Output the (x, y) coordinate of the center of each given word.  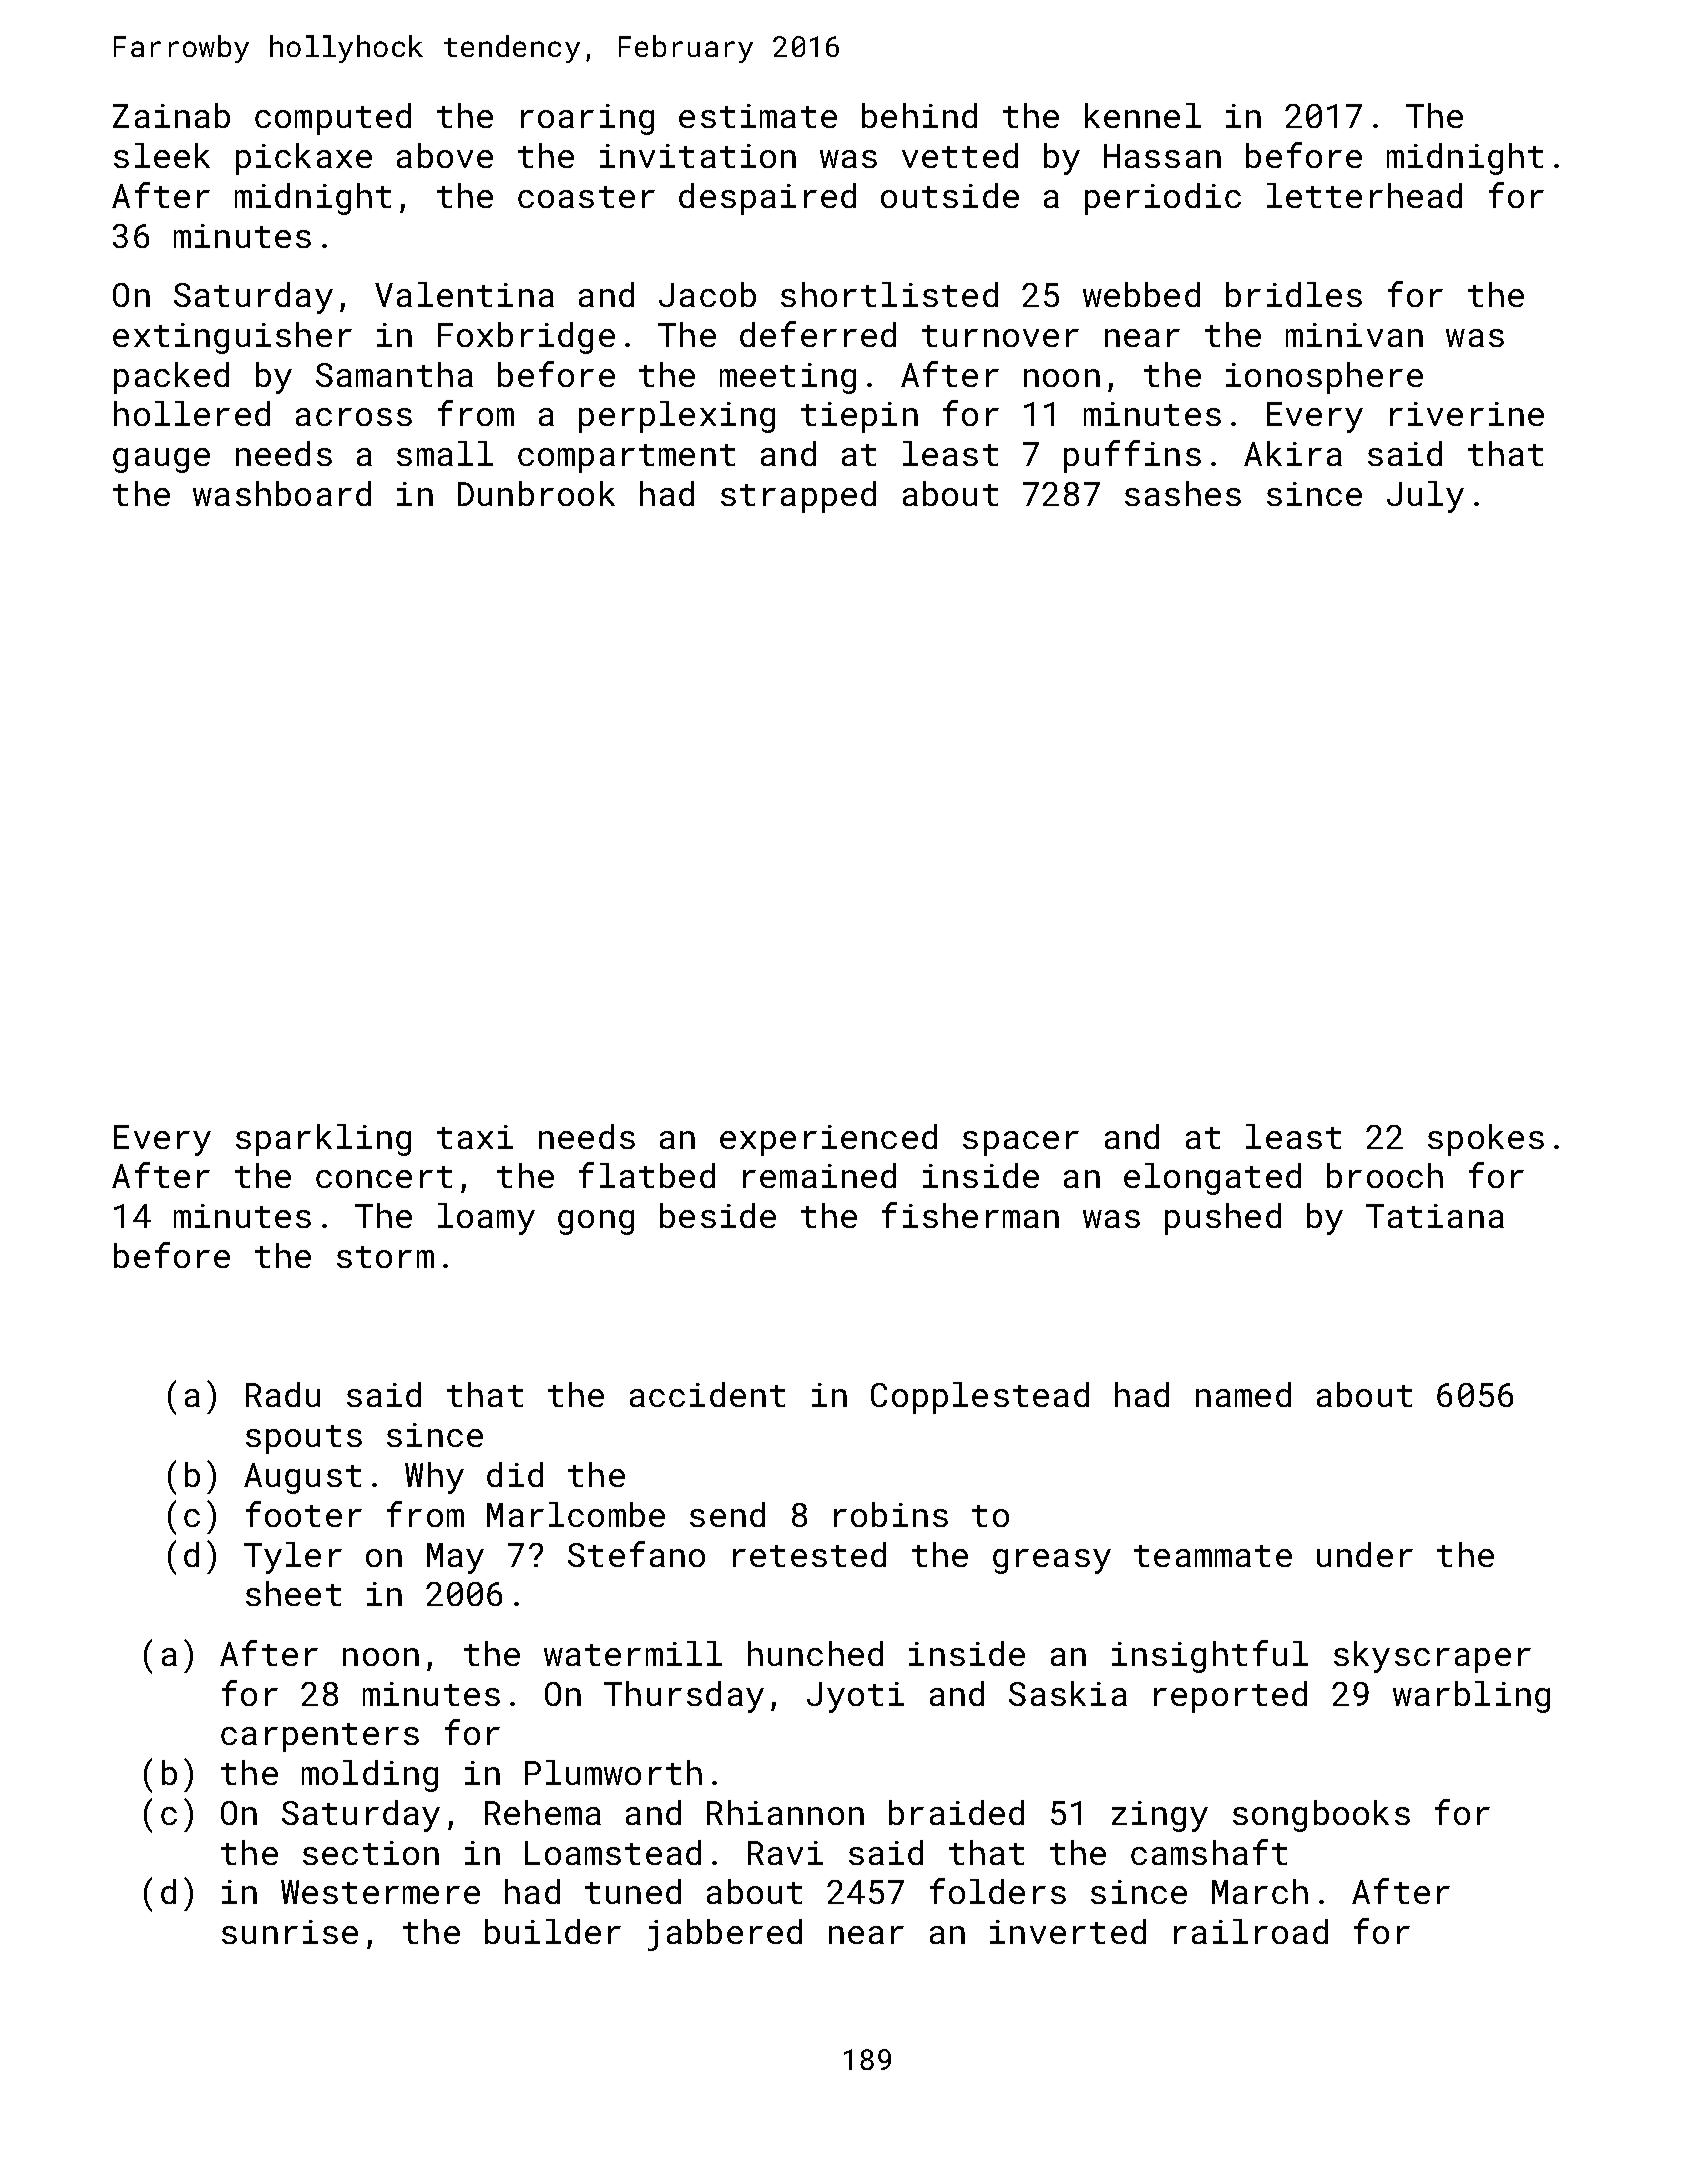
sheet (293, 1593)
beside (718, 1215)
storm (385, 1257)
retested (809, 1554)
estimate (758, 116)
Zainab (171, 115)
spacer (1021, 1143)
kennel (1143, 115)
